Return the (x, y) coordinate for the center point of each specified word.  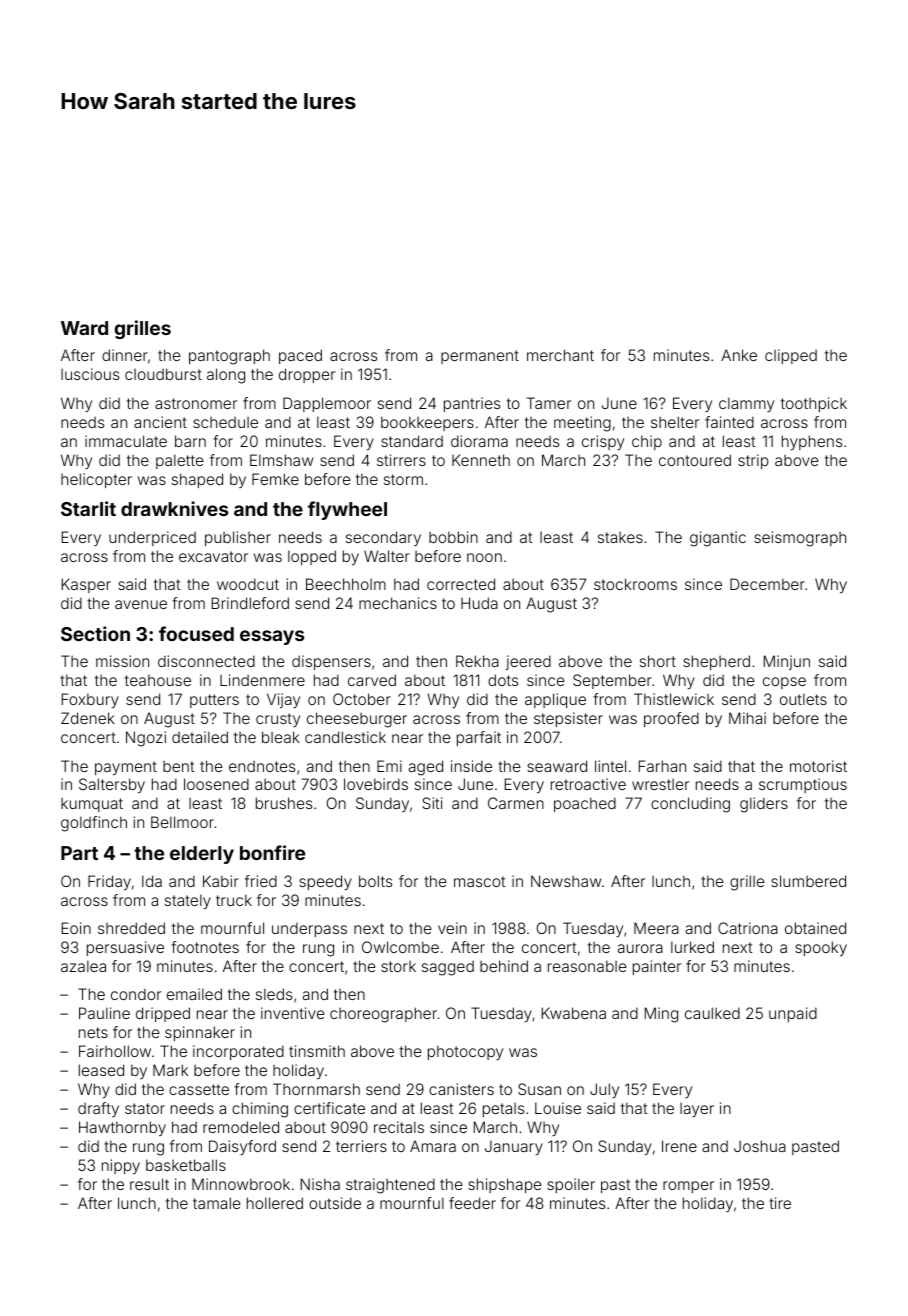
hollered (275, 1203)
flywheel (347, 510)
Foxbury (90, 700)
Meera (656, 928)
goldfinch (94, 824)
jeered (528, 662)
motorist (818, 766)
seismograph (800, 539)
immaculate (126, 441)
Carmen (516, 803)
